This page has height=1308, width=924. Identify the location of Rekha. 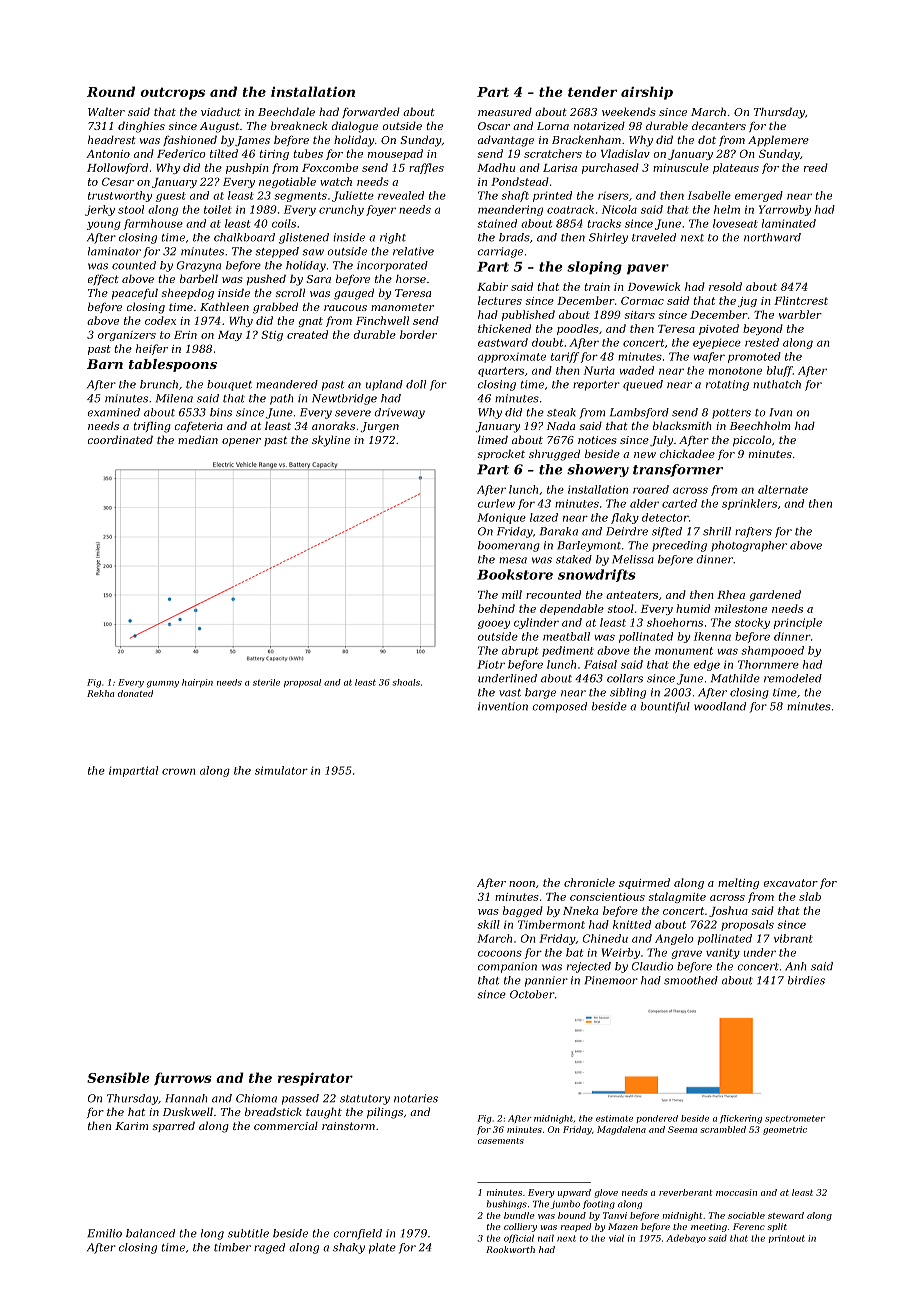
(100, 693).
